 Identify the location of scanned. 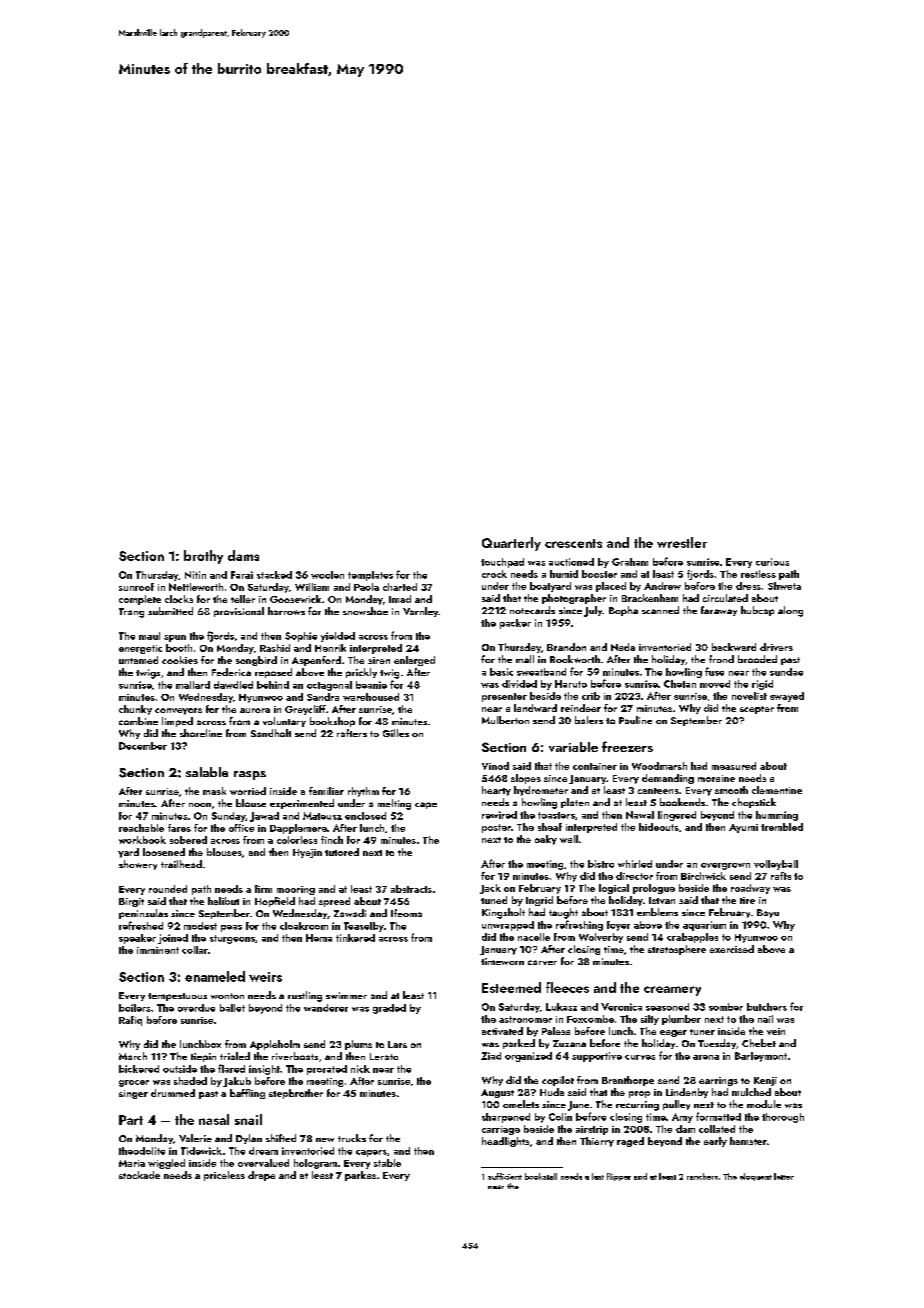
(660, 610).
